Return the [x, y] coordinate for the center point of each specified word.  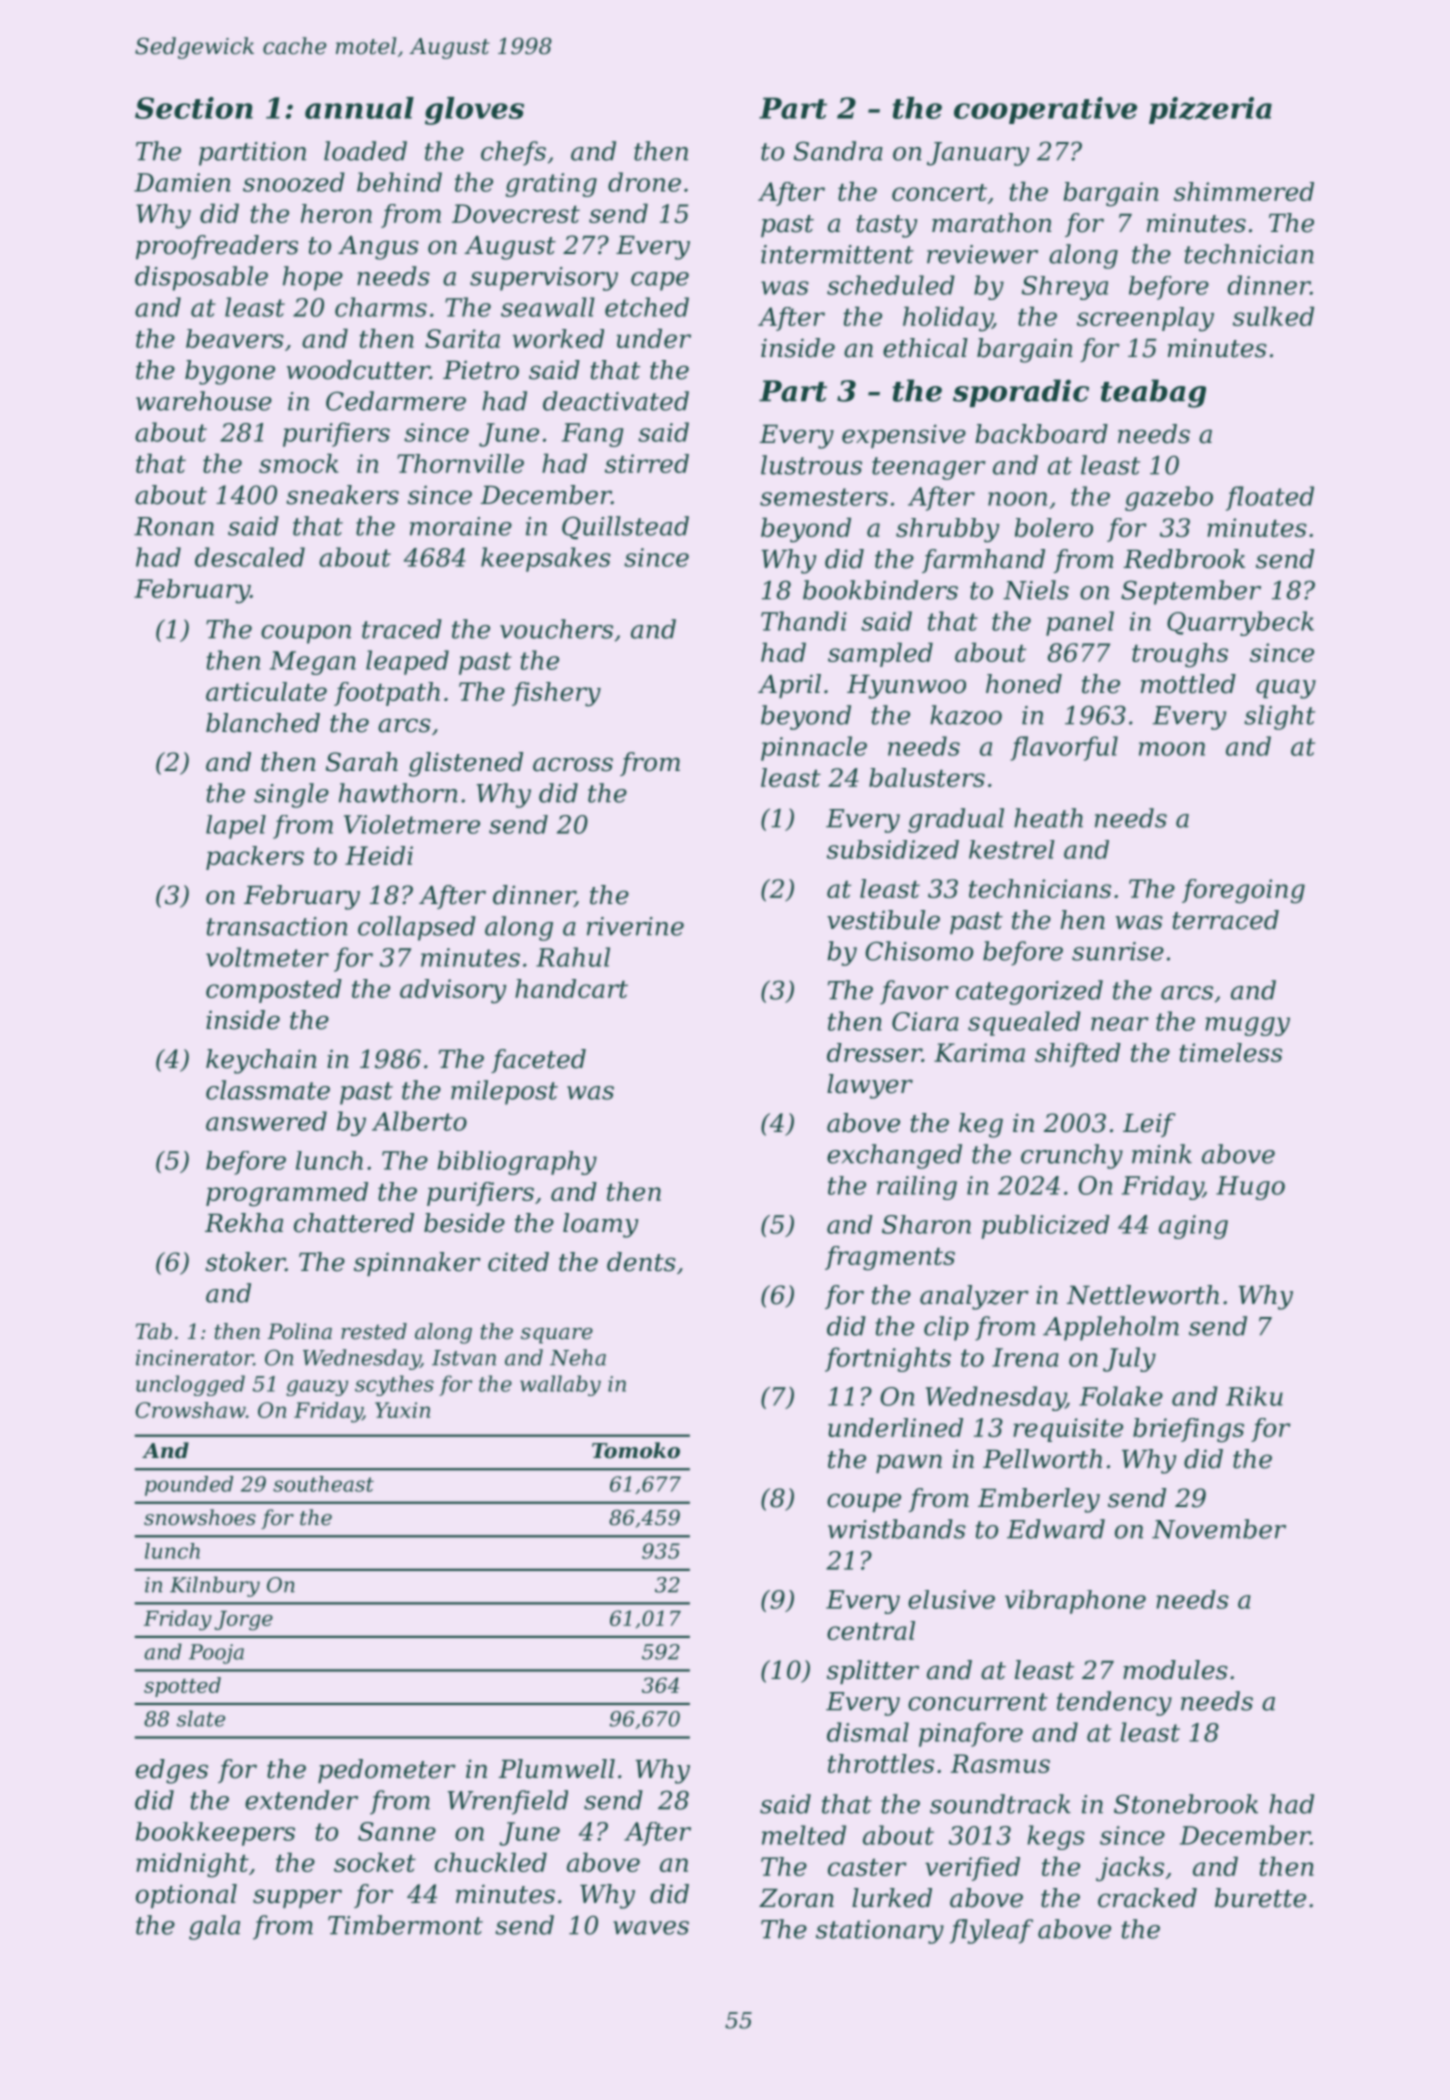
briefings [1188, 1430]
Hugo [1250, 1188]
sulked [1273, 316]
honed [1024, 684]
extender [301, 1800]
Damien [182, 182]
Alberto [419, 1121]
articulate [266, 691]
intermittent [837, 254]
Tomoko [636, 1450]
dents [641, 1262]
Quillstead [625, 527]
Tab [154, 1331]
